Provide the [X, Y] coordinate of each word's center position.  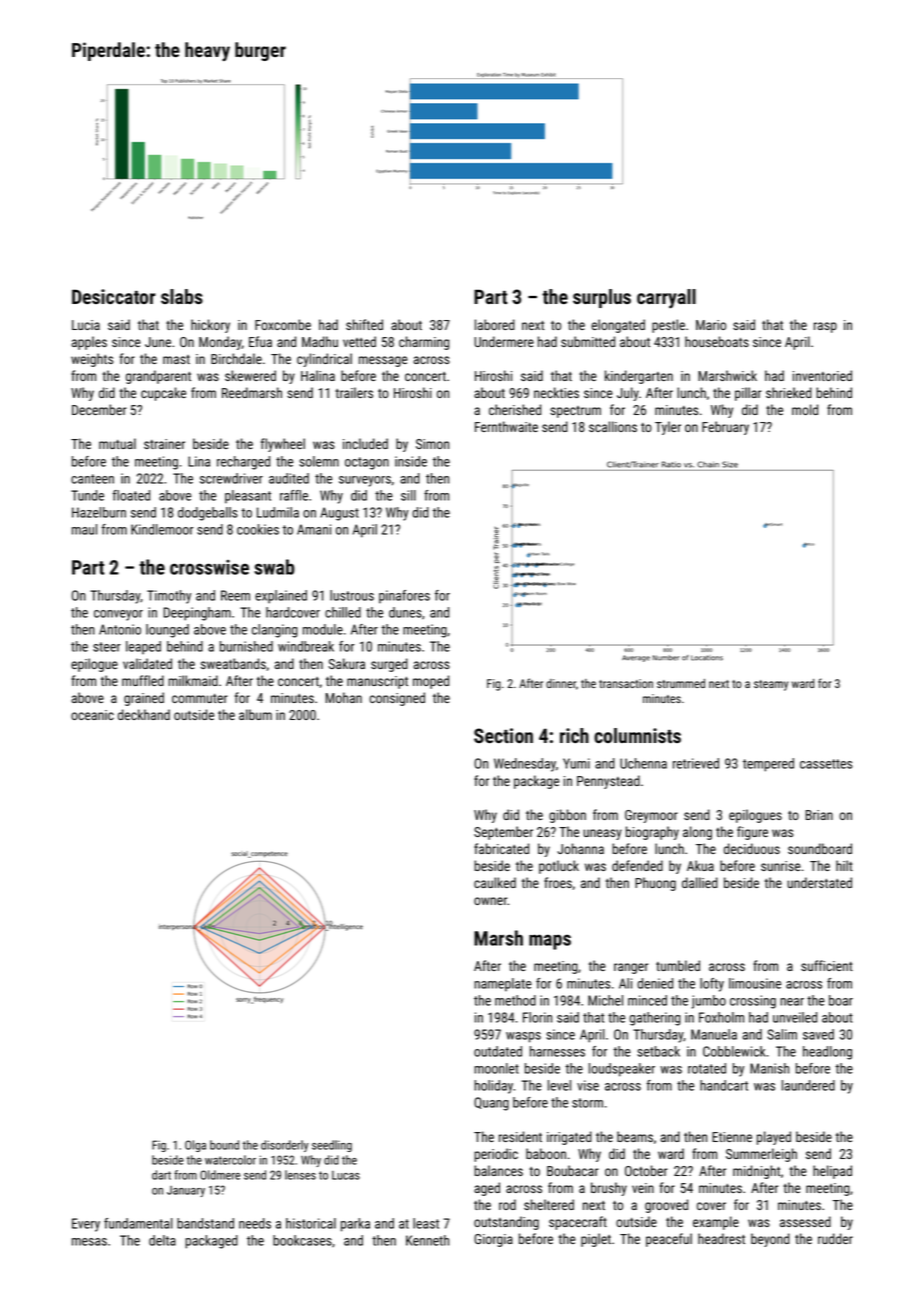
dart [161, 1175]
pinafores [404, 597]
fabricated [501, 848]
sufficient [827, 965]
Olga [195, 1146]
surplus [602, 298]
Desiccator [114, 296]
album [255, 714]
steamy [771, 685]
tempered [768, 765]
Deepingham [197, 614]
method [515, 1000]
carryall [666, 299]
